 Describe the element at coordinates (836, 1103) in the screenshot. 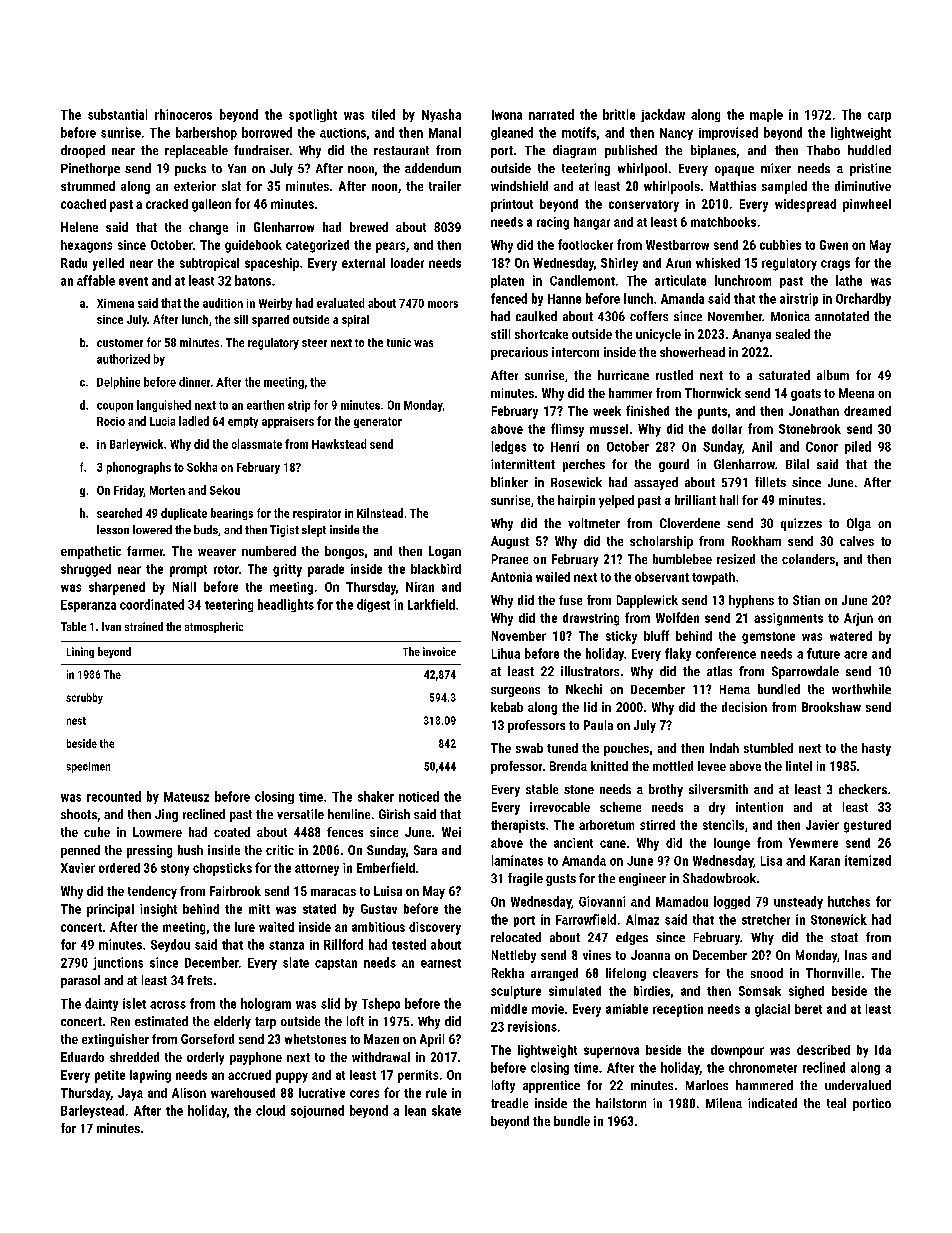

I see `teal` at that location.
